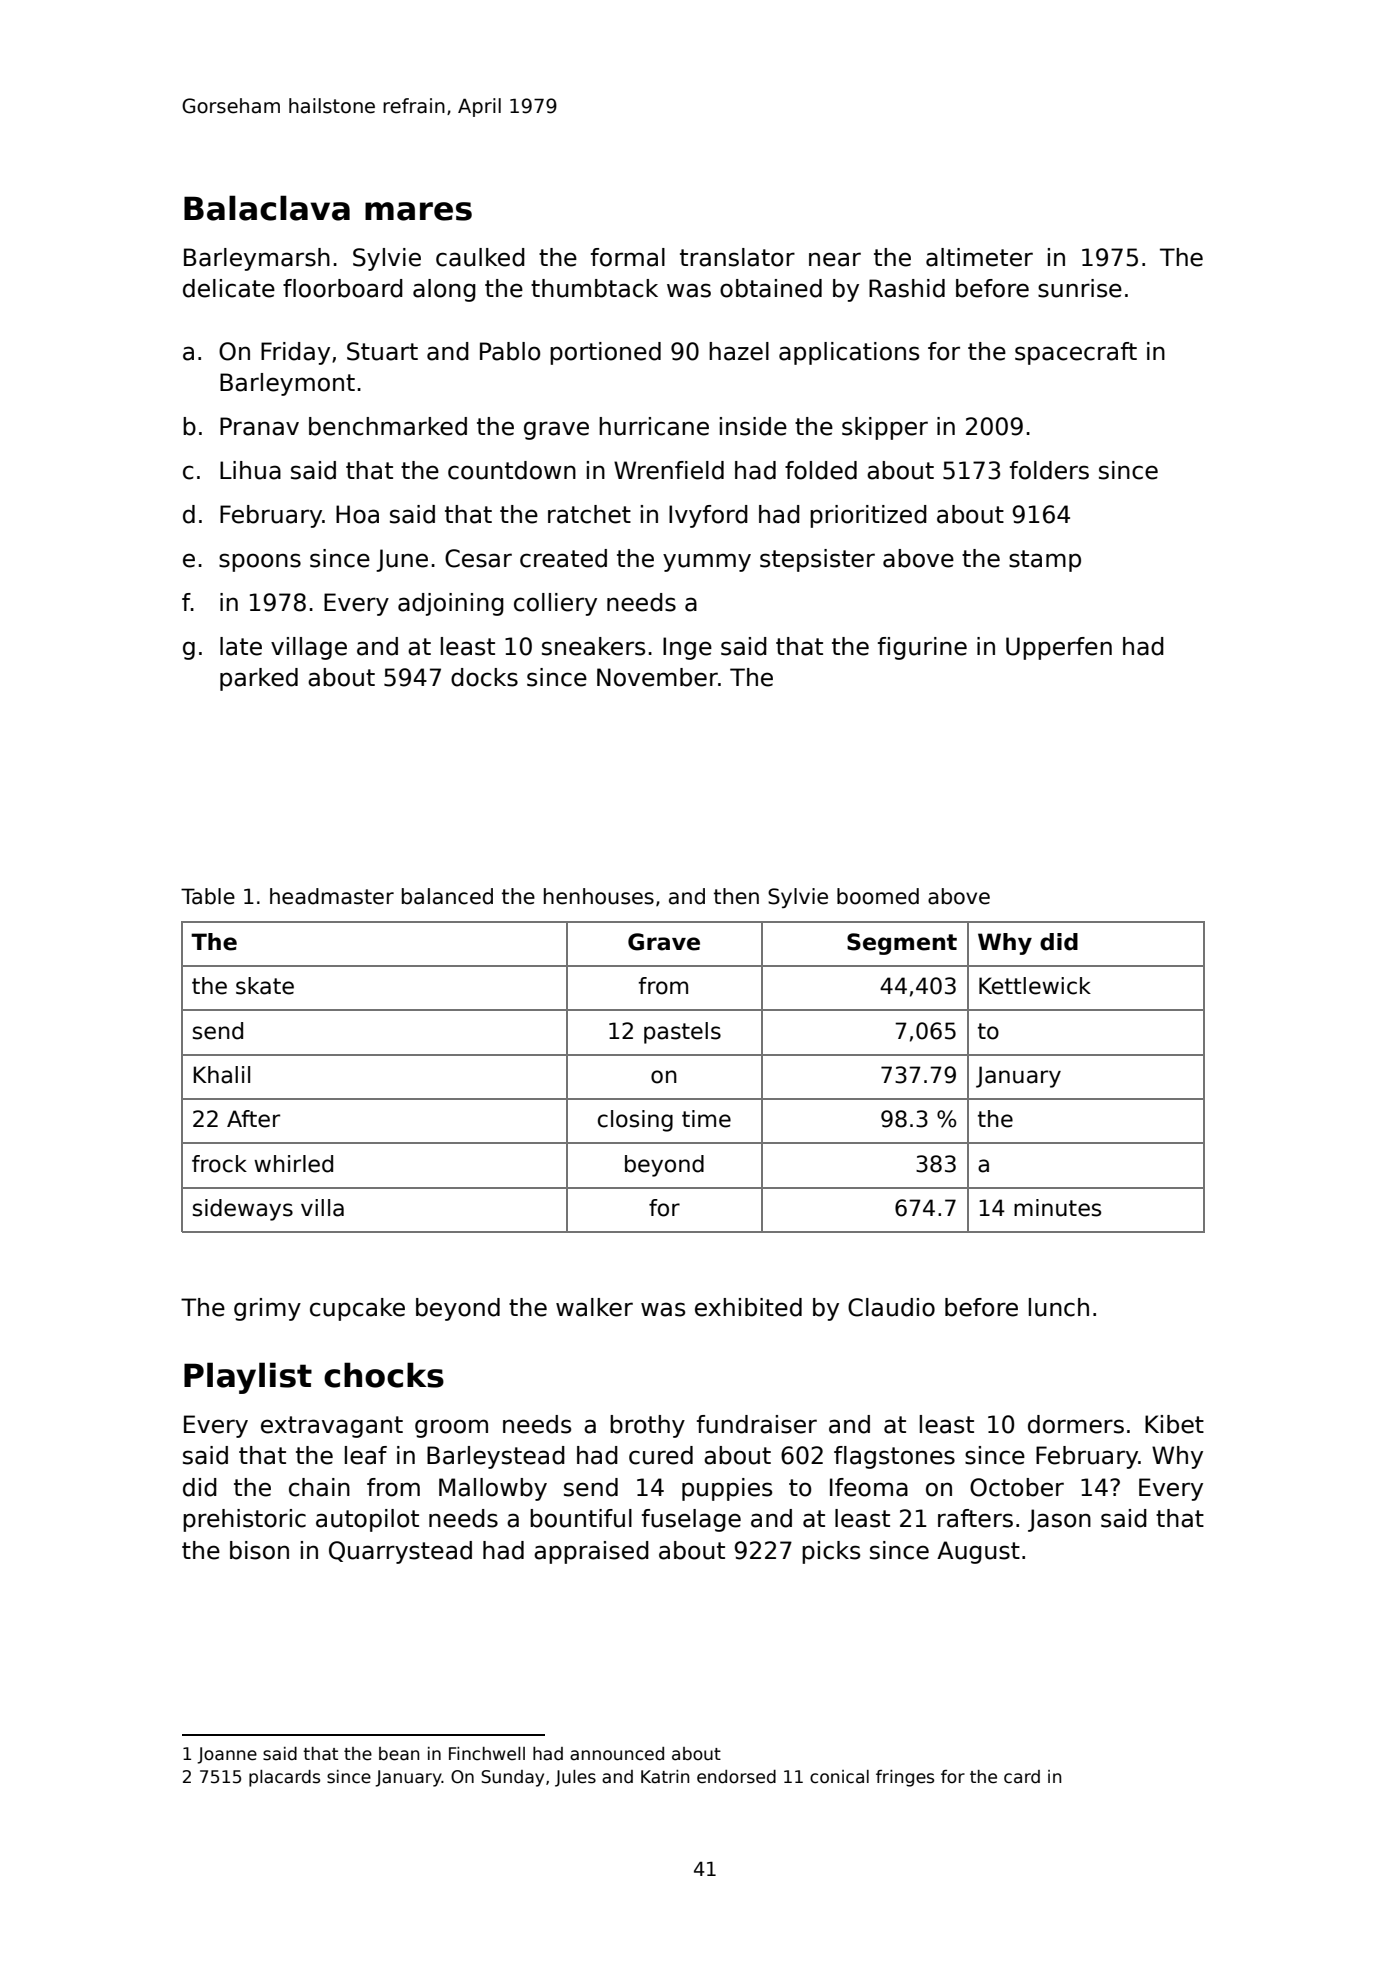 The width and height of the page is (1386, 1969). Describe the element at coordinates (753, 426) in the page. I see `inside` at that location.
